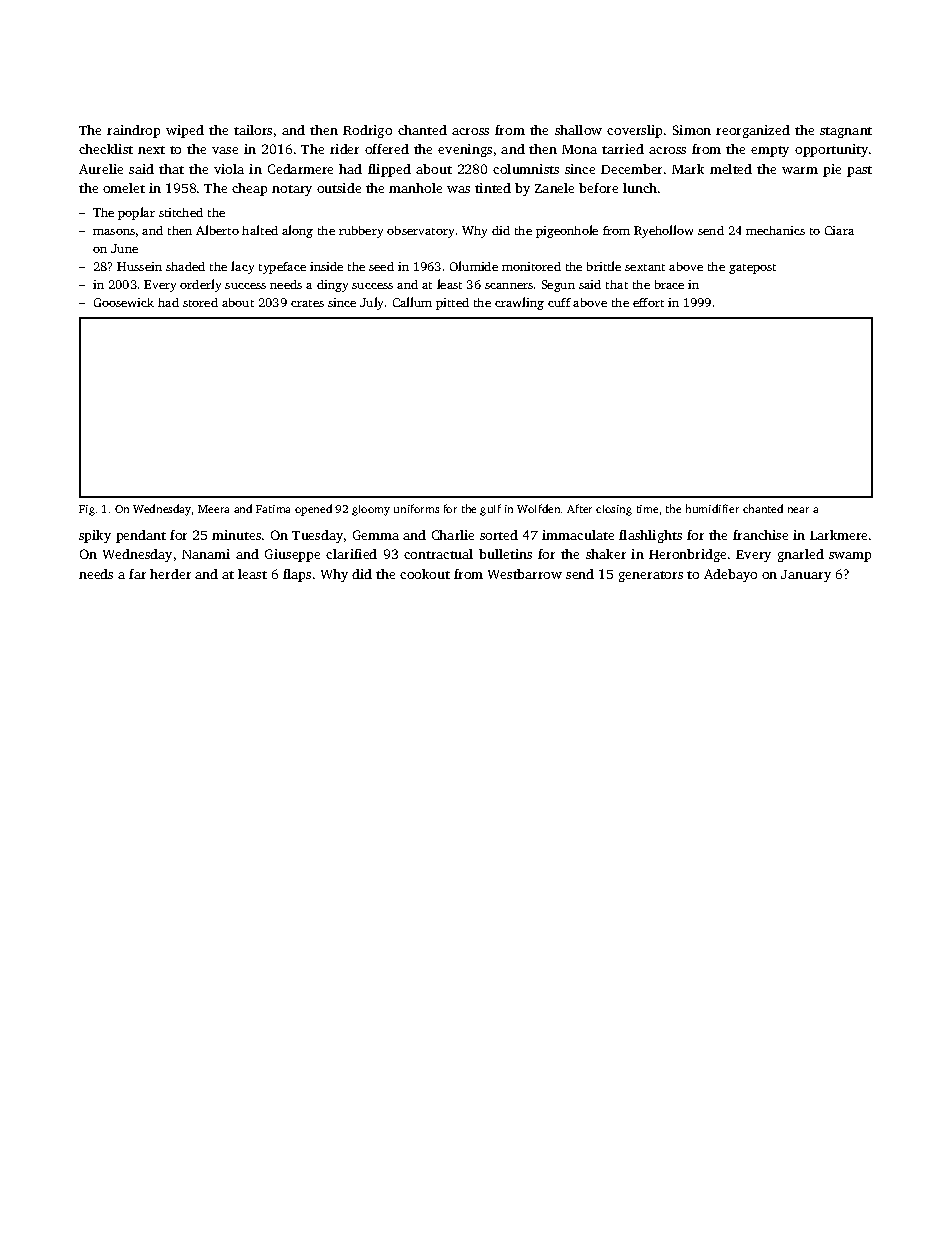 Image resolution: width=952 pixels, height=1233 pixels. I want to click on effort, so click(648, 302).
